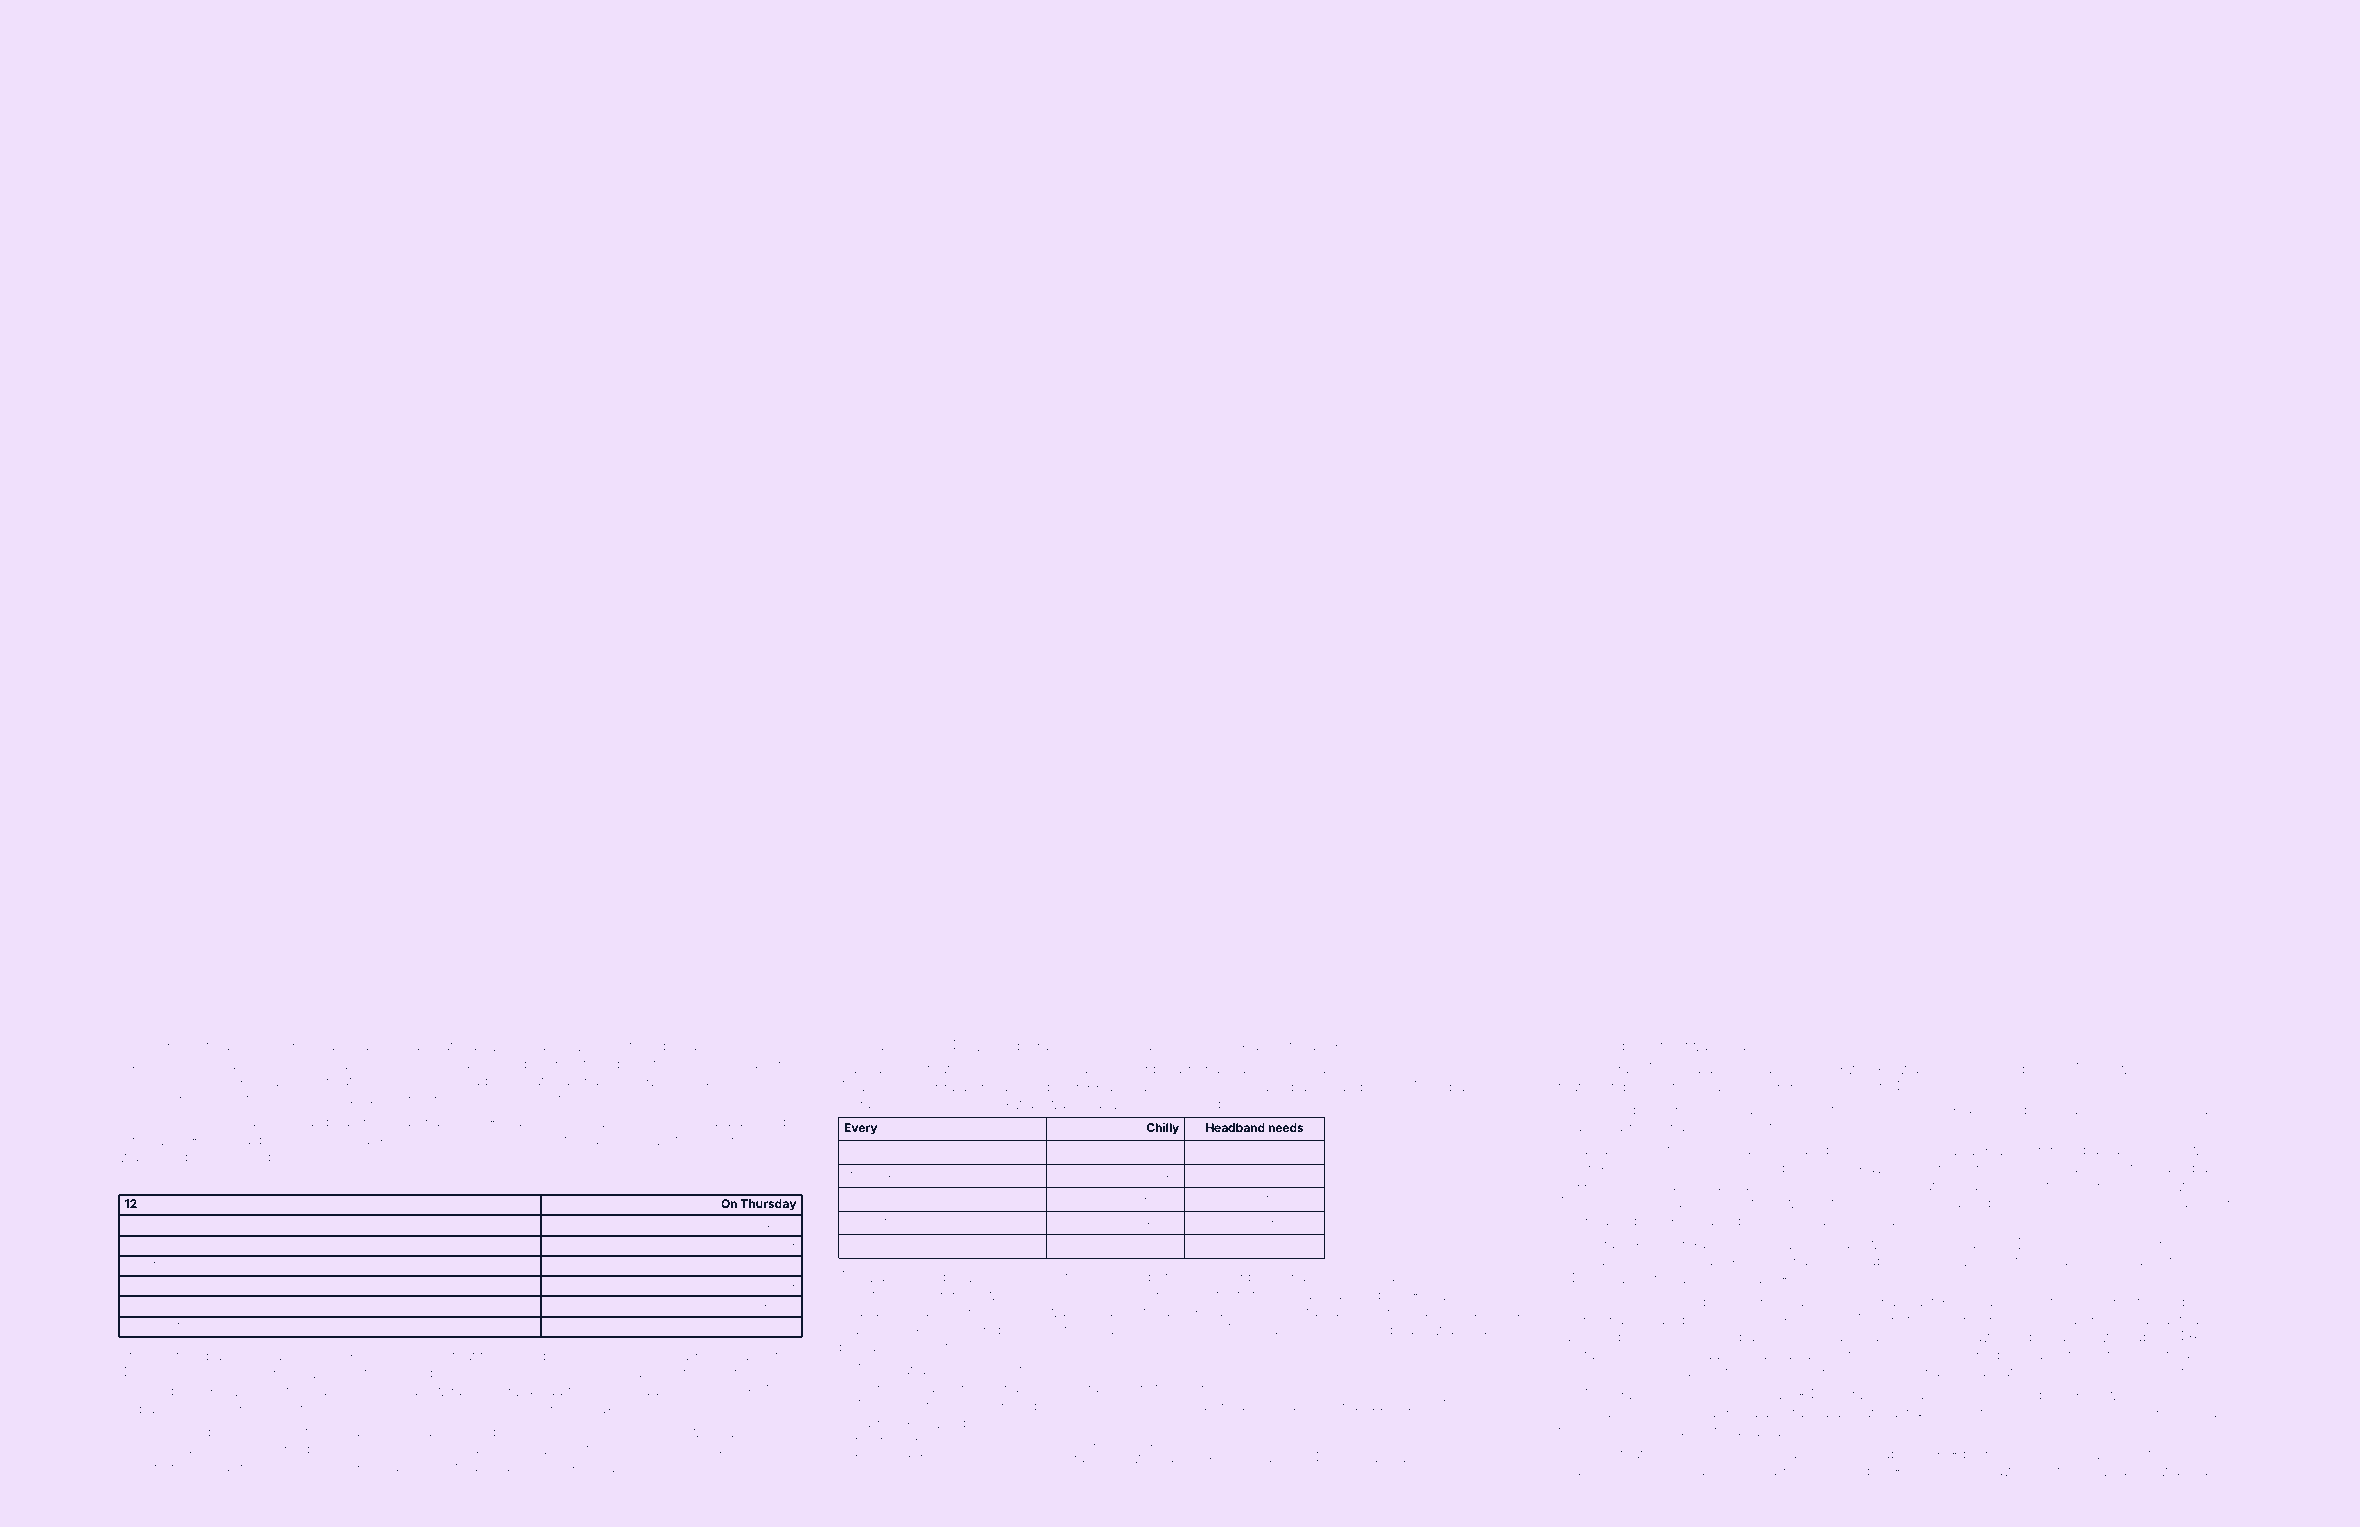 This screenshot has width=2360, height=1527. I want to click on slipcase, so click(1403, 1331).
